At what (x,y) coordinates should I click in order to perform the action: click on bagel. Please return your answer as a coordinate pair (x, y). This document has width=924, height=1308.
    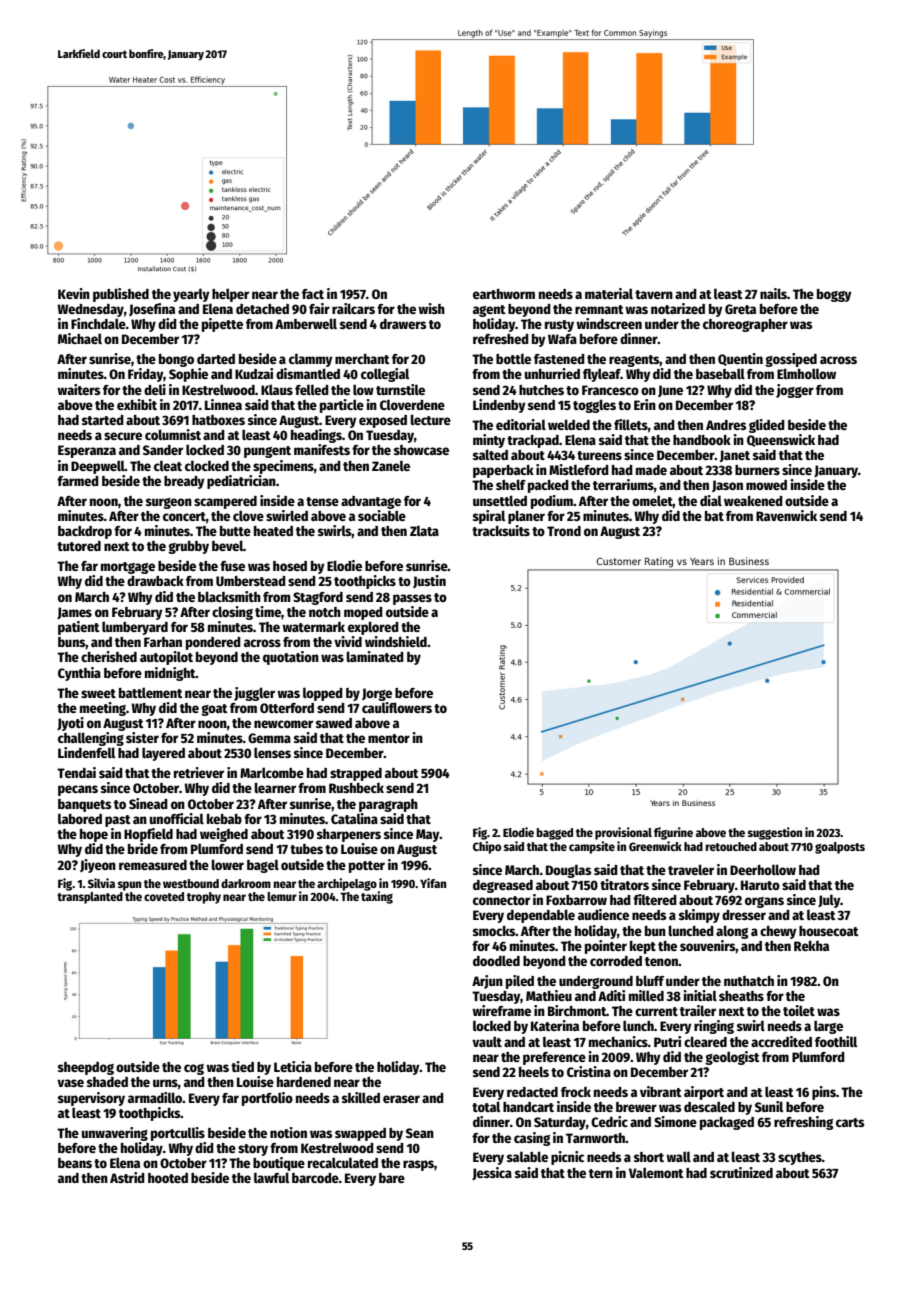
    Looking at the image, I should click on (263, 866).
